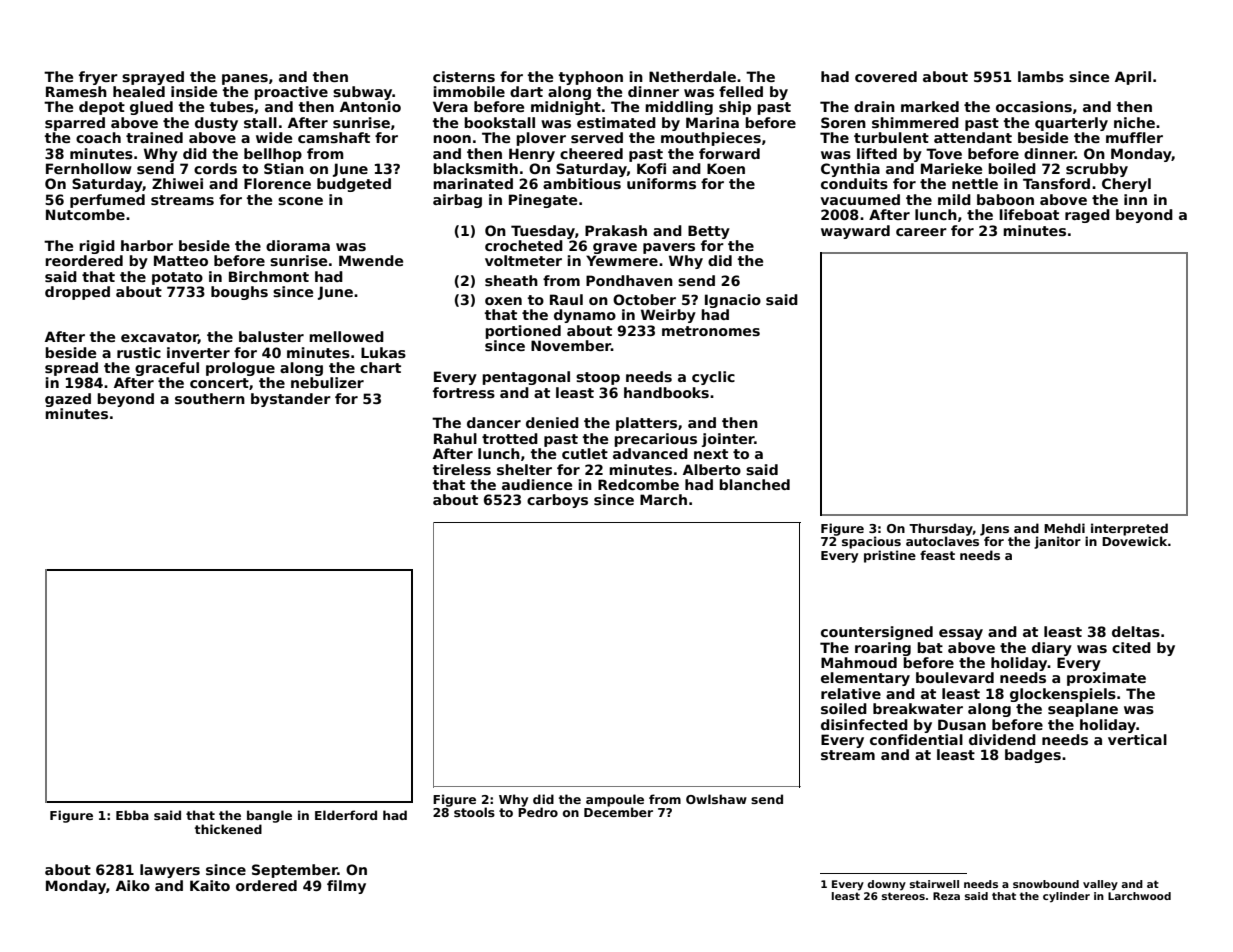 Image resolution: width=1233 pixels, height=952 pixels. I want to click on uniforms, so click(661, 183).
